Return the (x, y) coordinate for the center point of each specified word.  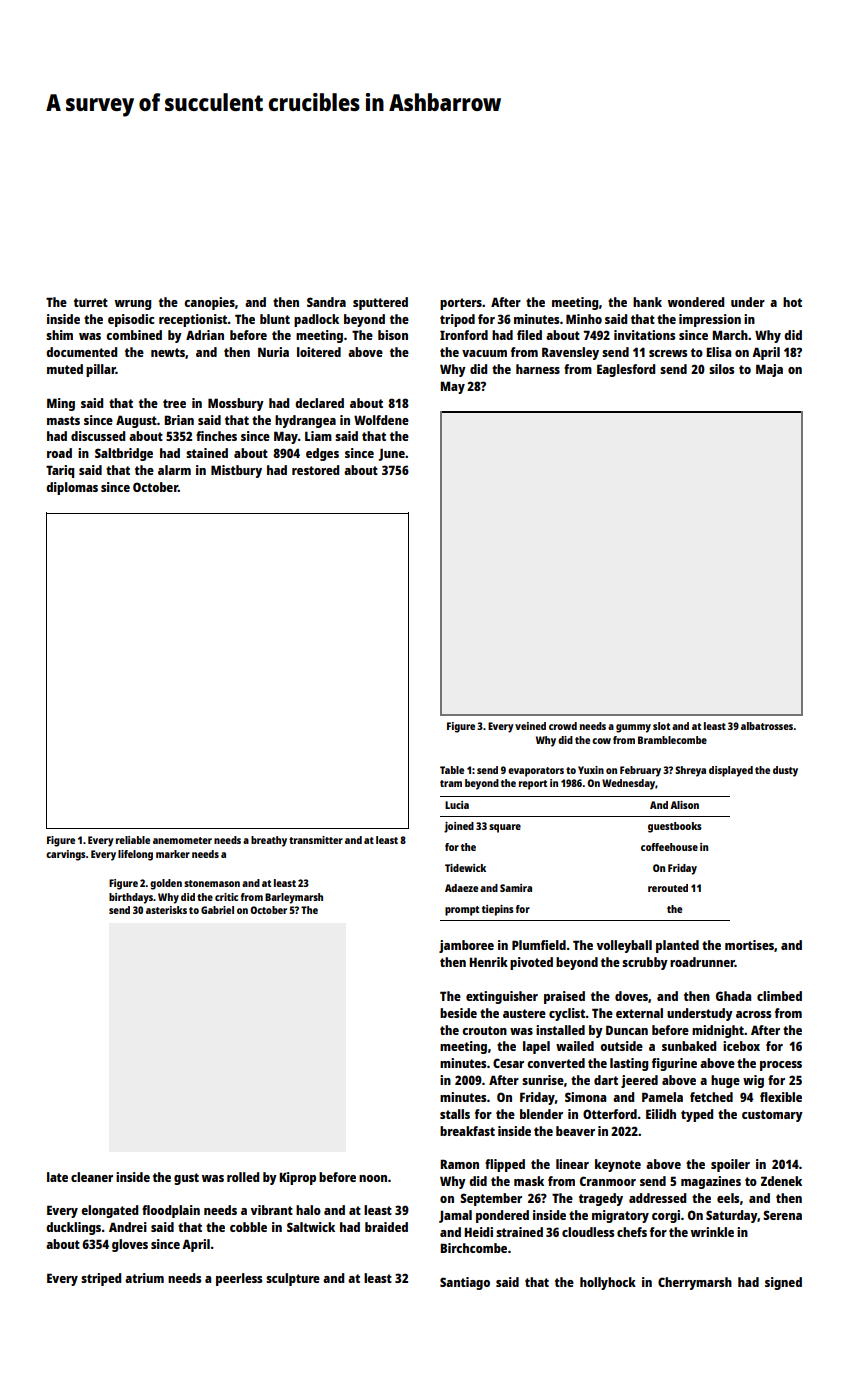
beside (458, 1013)
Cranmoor (608, 1181)
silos (721, 369)
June (391, 454)
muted (65, 369)
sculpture (293, 1279)
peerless (239, 1279)
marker (173, 854)
